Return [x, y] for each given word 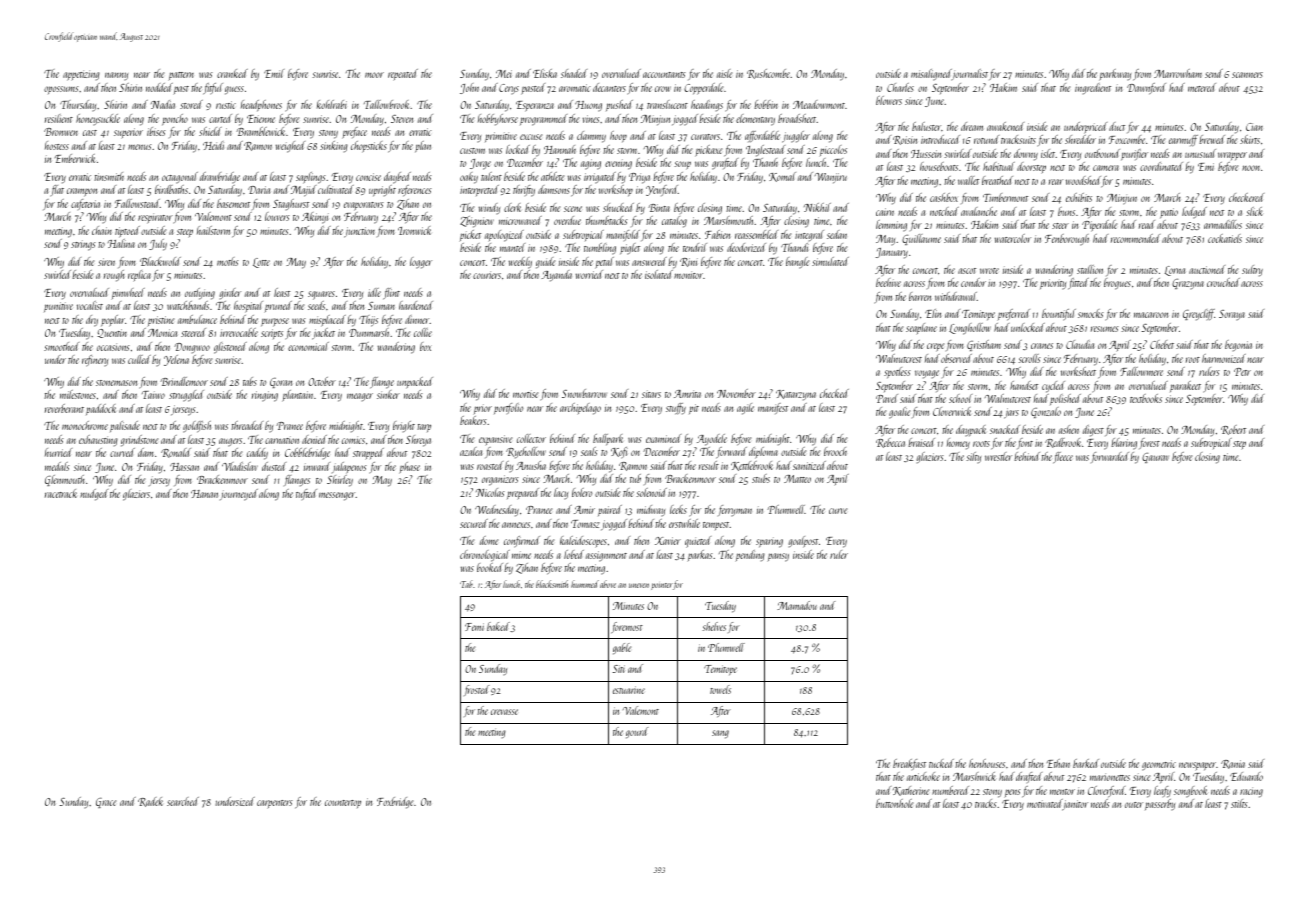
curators [705, 137]
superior [128, 133]
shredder [1080, 139]
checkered [1246, 197]
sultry [1252, 271]
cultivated [336, 189]
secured [474, 523]
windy [489, 208]
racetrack [61, 493]
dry [92, 321]
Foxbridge [395, 803]
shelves [714, 626]
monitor [688, 275]
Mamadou [797, 605]
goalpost [803, 542]
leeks [678, 509]
